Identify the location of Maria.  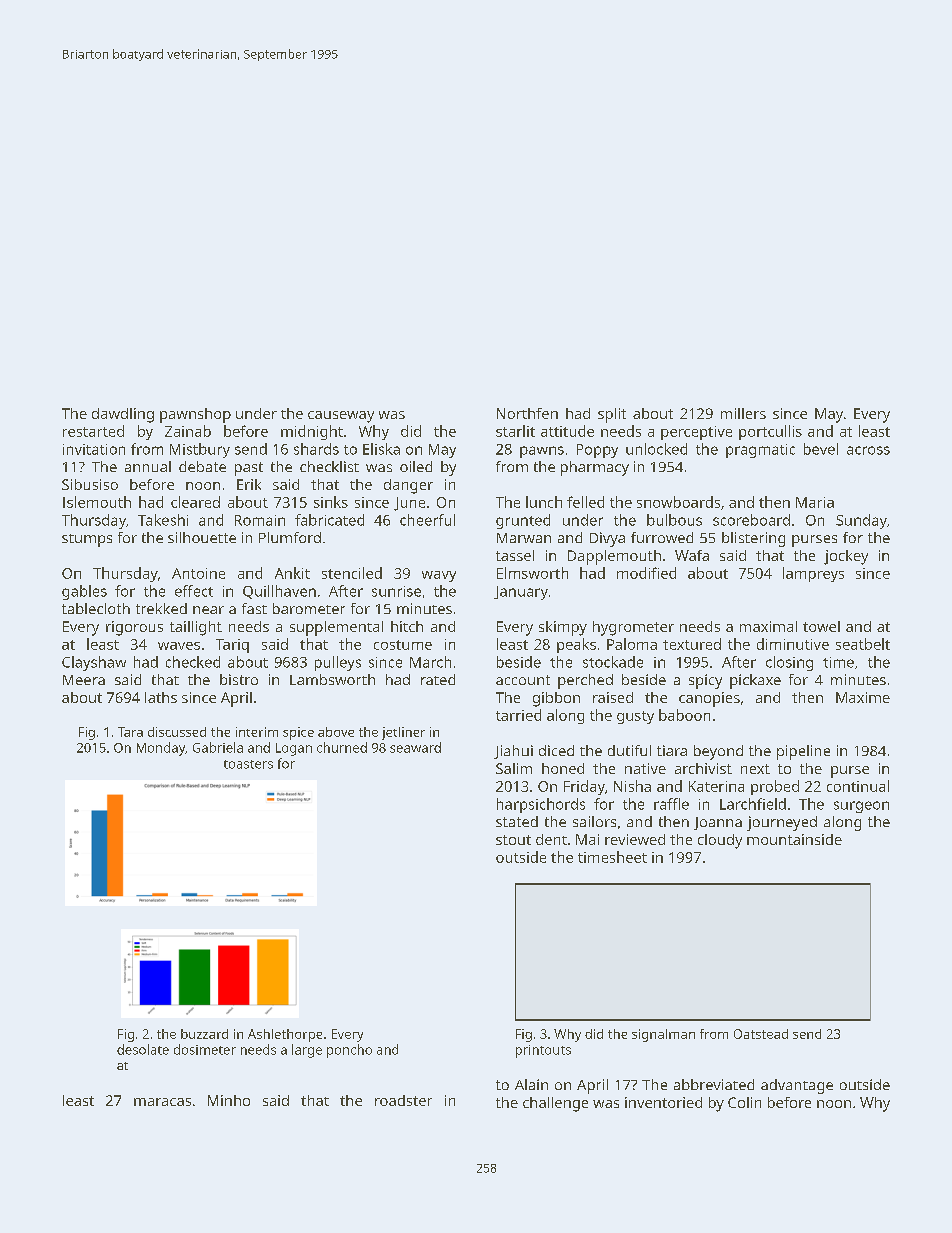
(815, 502).
